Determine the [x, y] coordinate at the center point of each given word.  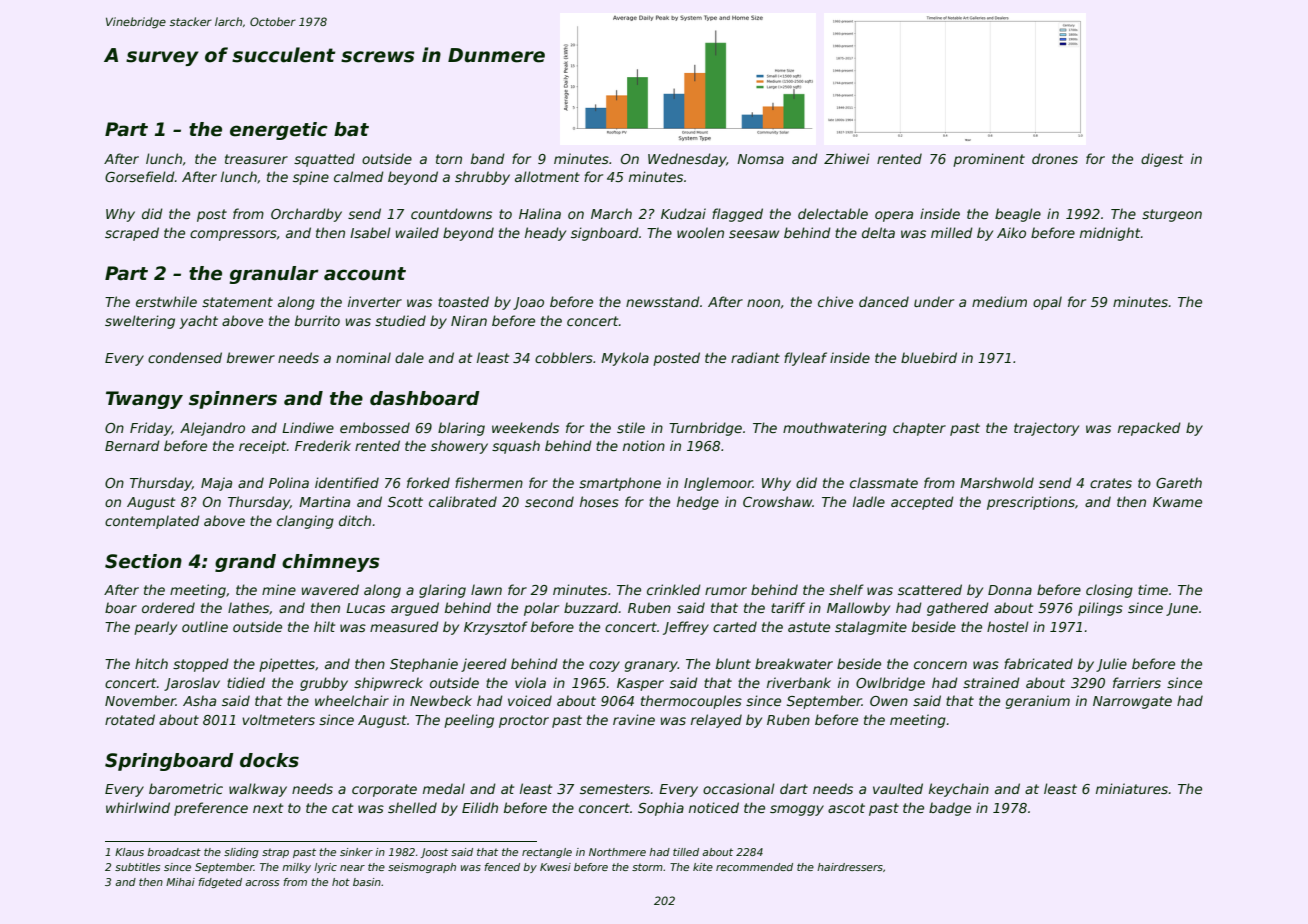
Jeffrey [686, 628]
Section [143, 561]
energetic [279, 131]
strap [275, 853]
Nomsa [760, 159]
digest [1162, 160]
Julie [1111, 665]
